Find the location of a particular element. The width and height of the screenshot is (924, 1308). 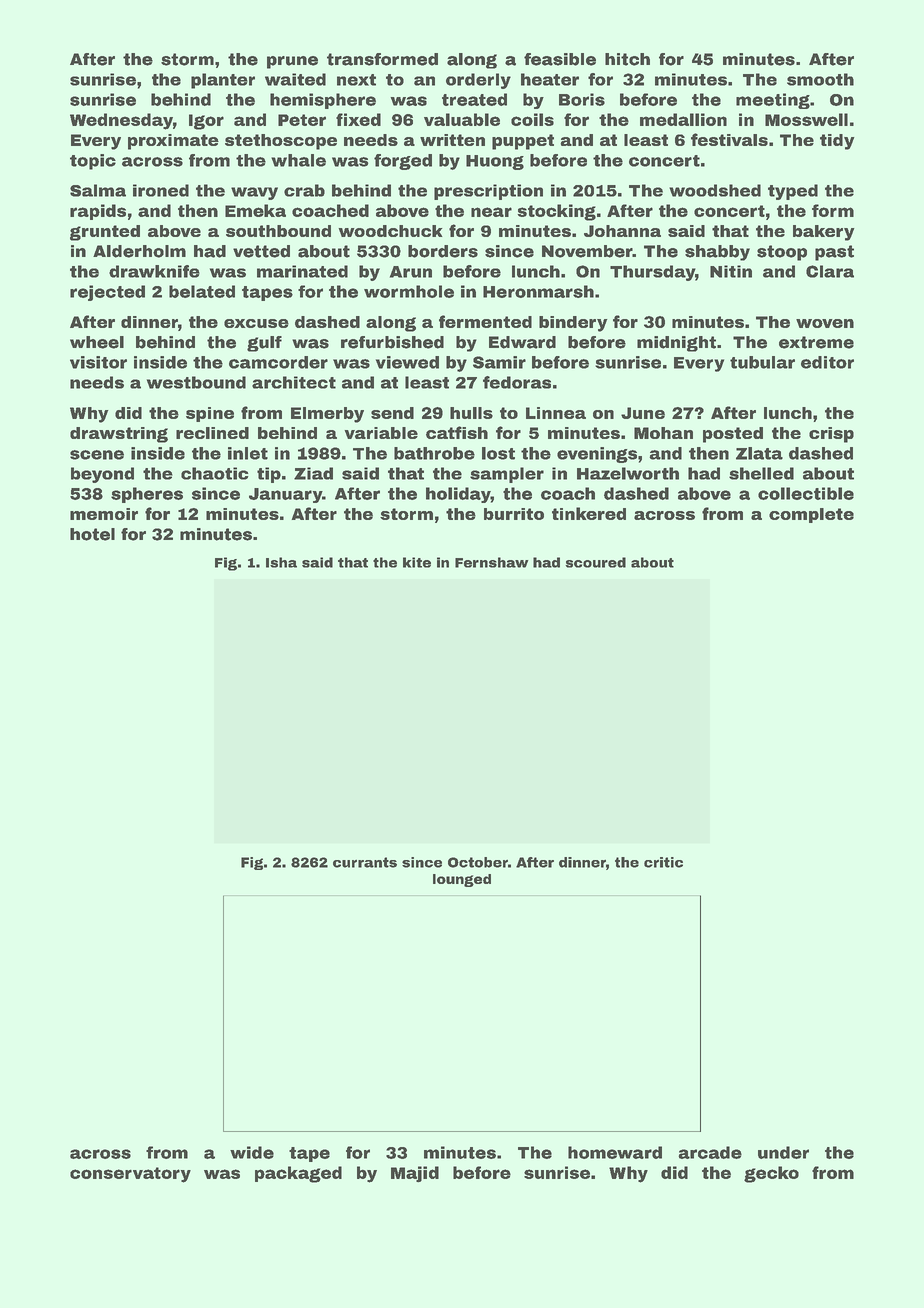

currants is located at coordinates (365, 862).
